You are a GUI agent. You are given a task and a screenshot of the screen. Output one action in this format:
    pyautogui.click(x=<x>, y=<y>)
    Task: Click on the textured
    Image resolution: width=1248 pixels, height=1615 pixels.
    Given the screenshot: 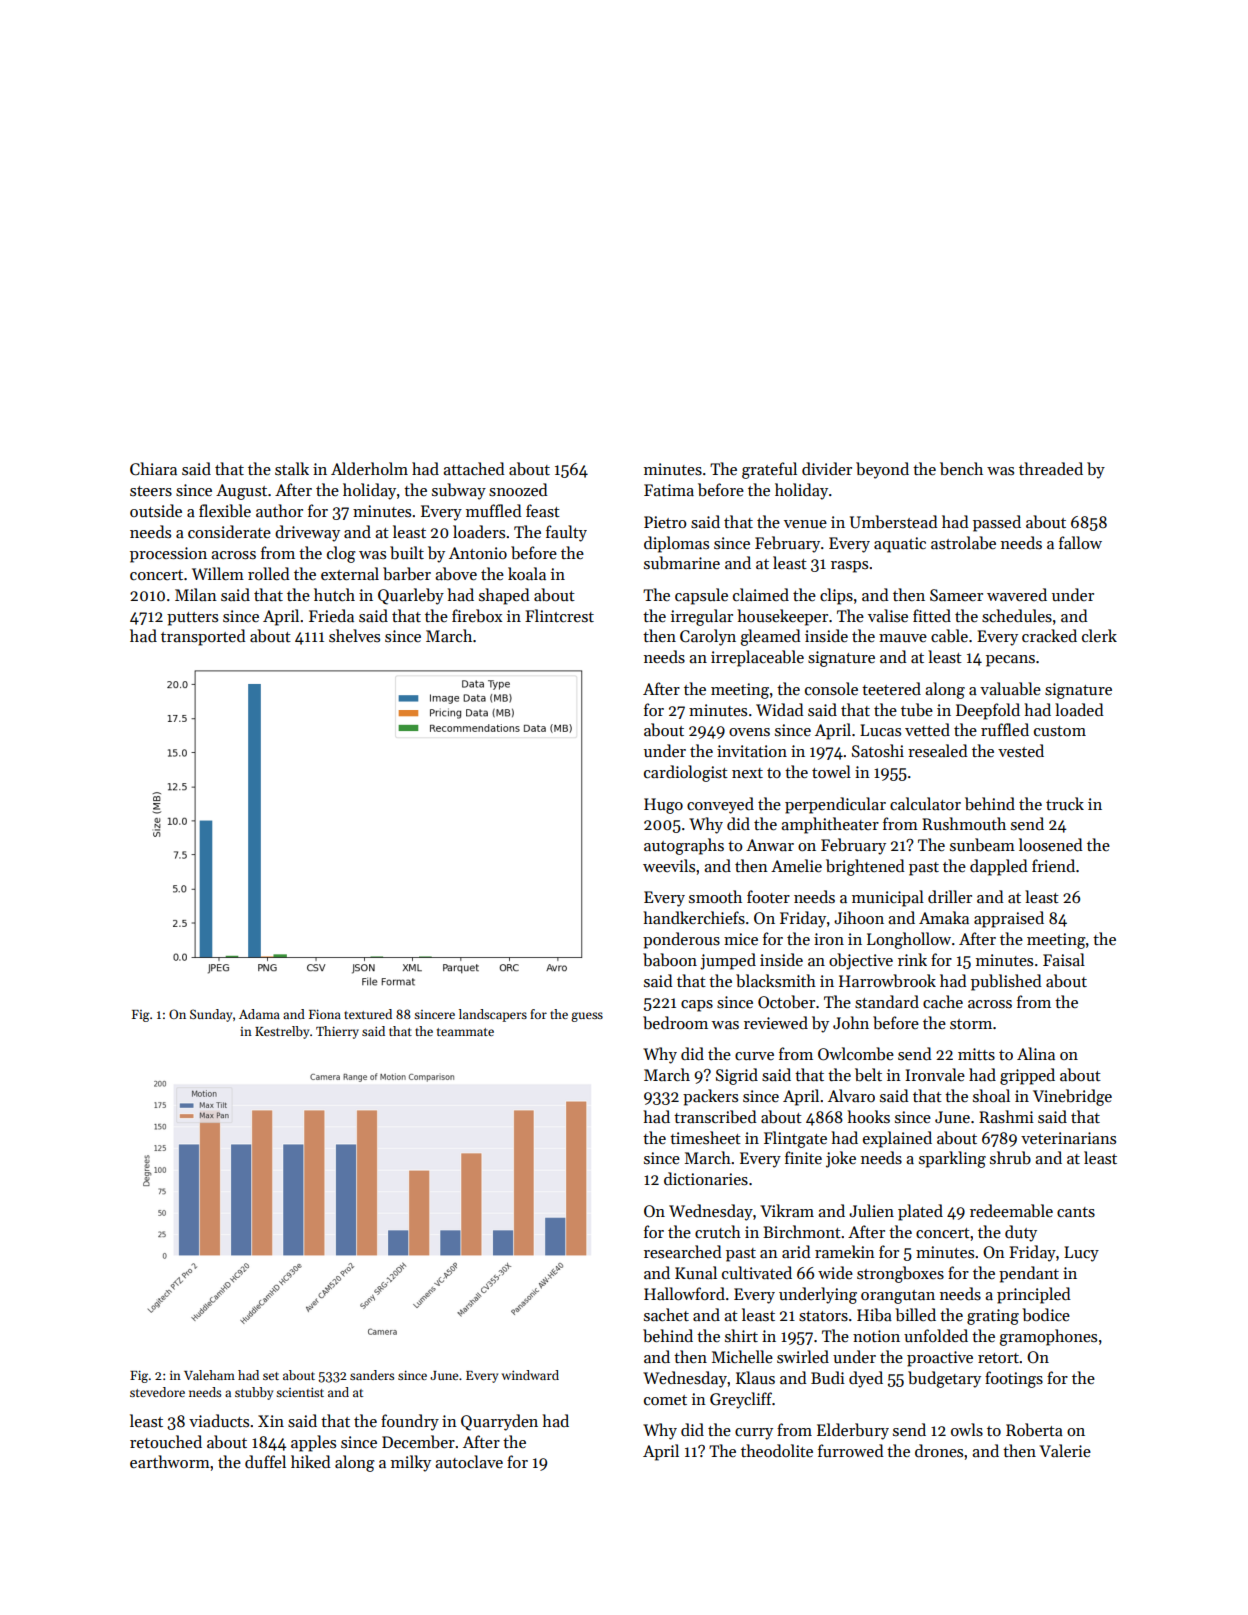 What is the action you would take?
    pyautogui.click(x=368, y=1014)
